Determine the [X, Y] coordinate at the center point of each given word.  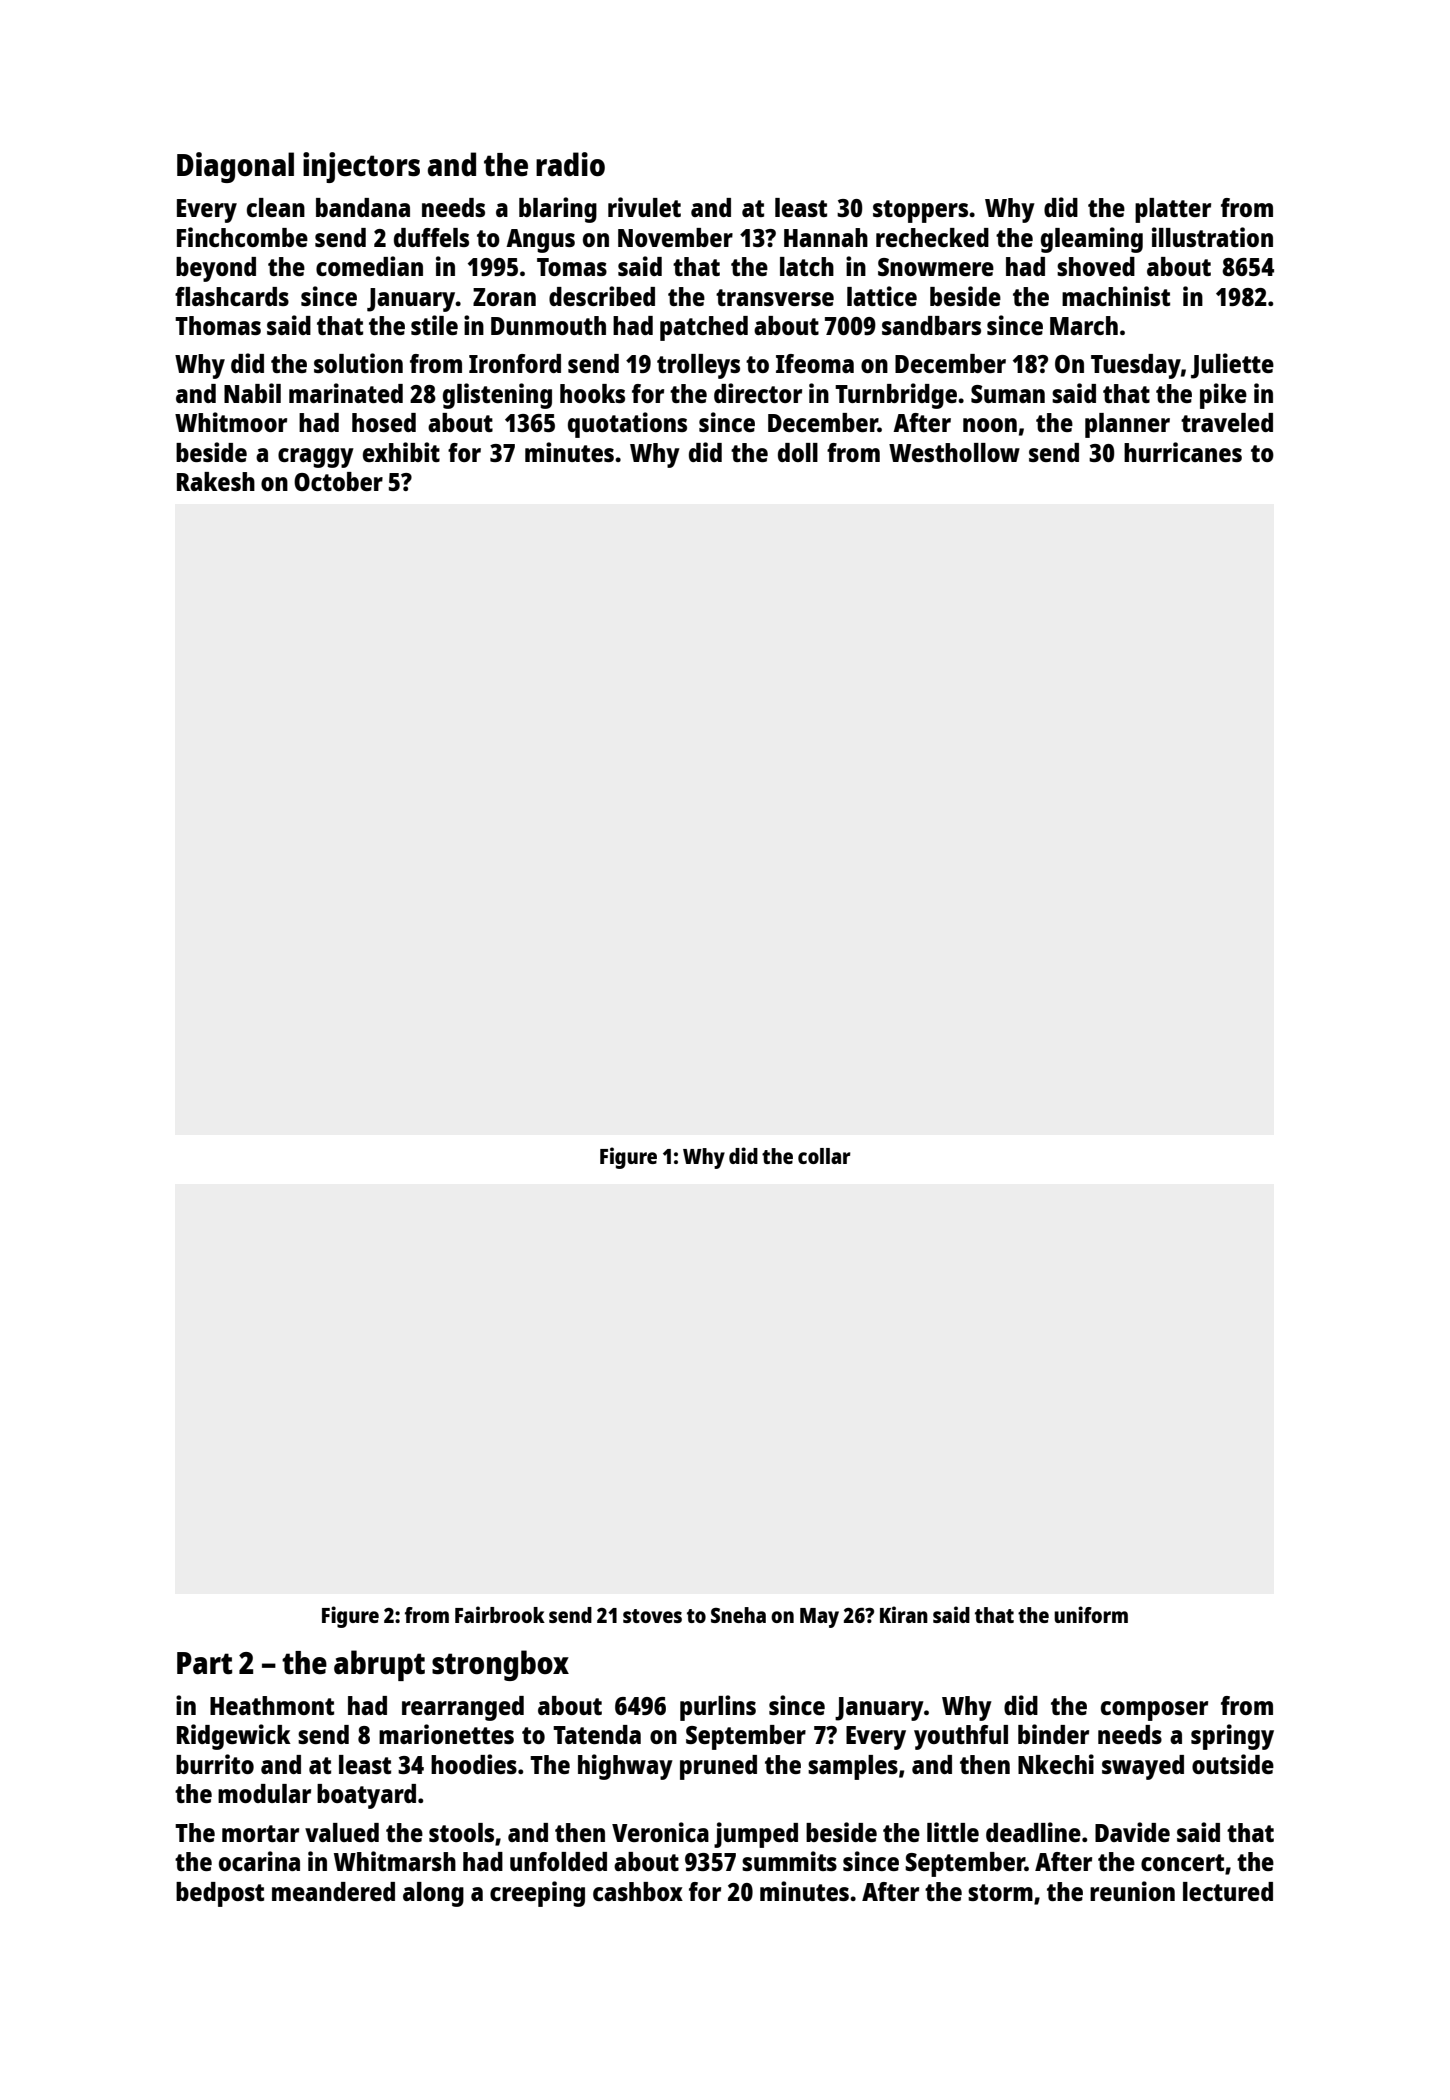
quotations [627, 425]
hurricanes [1183, 452]
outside [1233, 1764]
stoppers [920, 211]
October [338, 481]
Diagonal [235, 167]
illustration [1212, 237]
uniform [1091, 1614]
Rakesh [216, 481]
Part [204, 1663]
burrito [215, 1764]
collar [824, 1156]
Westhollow [954, 452]
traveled [1227, 422]
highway [625, 1767]
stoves [652, 1616]
